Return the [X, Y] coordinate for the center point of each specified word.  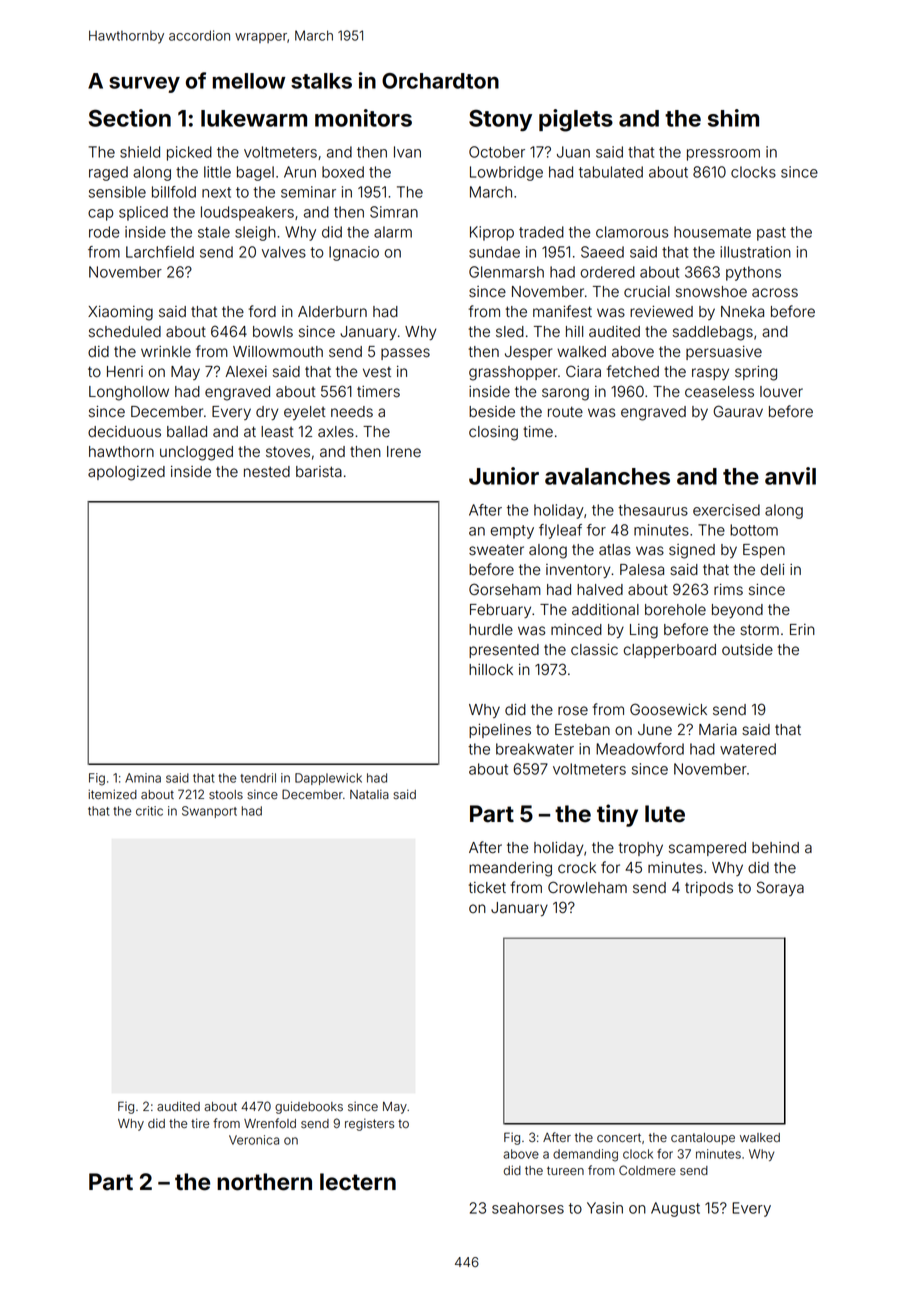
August [675, 1209]
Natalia [369, 794]
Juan [573, 152]
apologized [126, 473]
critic [149, 811]
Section [130, 118]
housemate [712, 232]
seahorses [528, 1208]
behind [775, 848]
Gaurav [738, 411]
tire [200, 1123]
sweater [496, 550]
